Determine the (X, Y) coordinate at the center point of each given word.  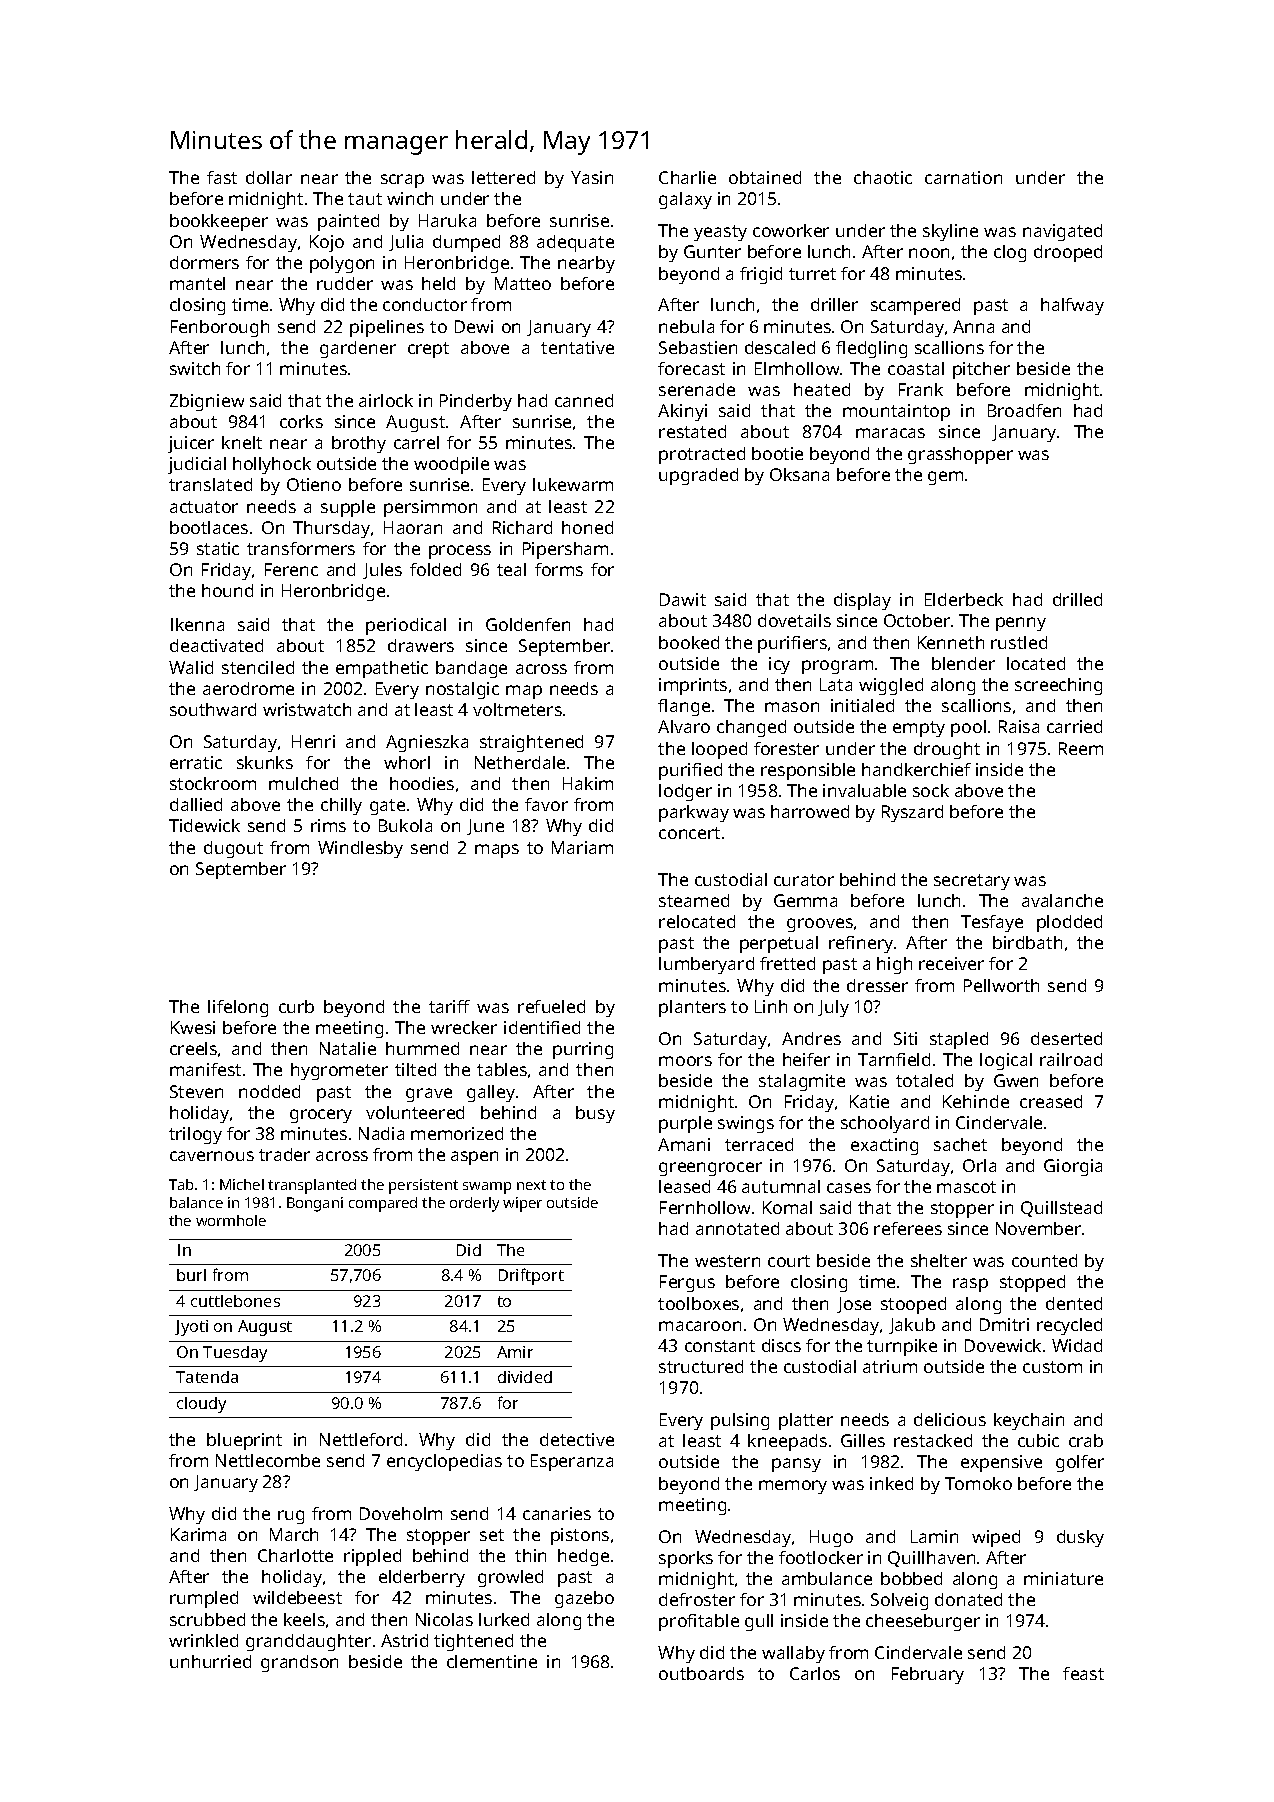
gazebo (584, 1599)
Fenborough (220, 328)
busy (595, 1114)
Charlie (687, 177)
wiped (996, 1538)
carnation (963, 177)
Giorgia (1073, 1167)
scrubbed (207, 1619)
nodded (269, 1091)
